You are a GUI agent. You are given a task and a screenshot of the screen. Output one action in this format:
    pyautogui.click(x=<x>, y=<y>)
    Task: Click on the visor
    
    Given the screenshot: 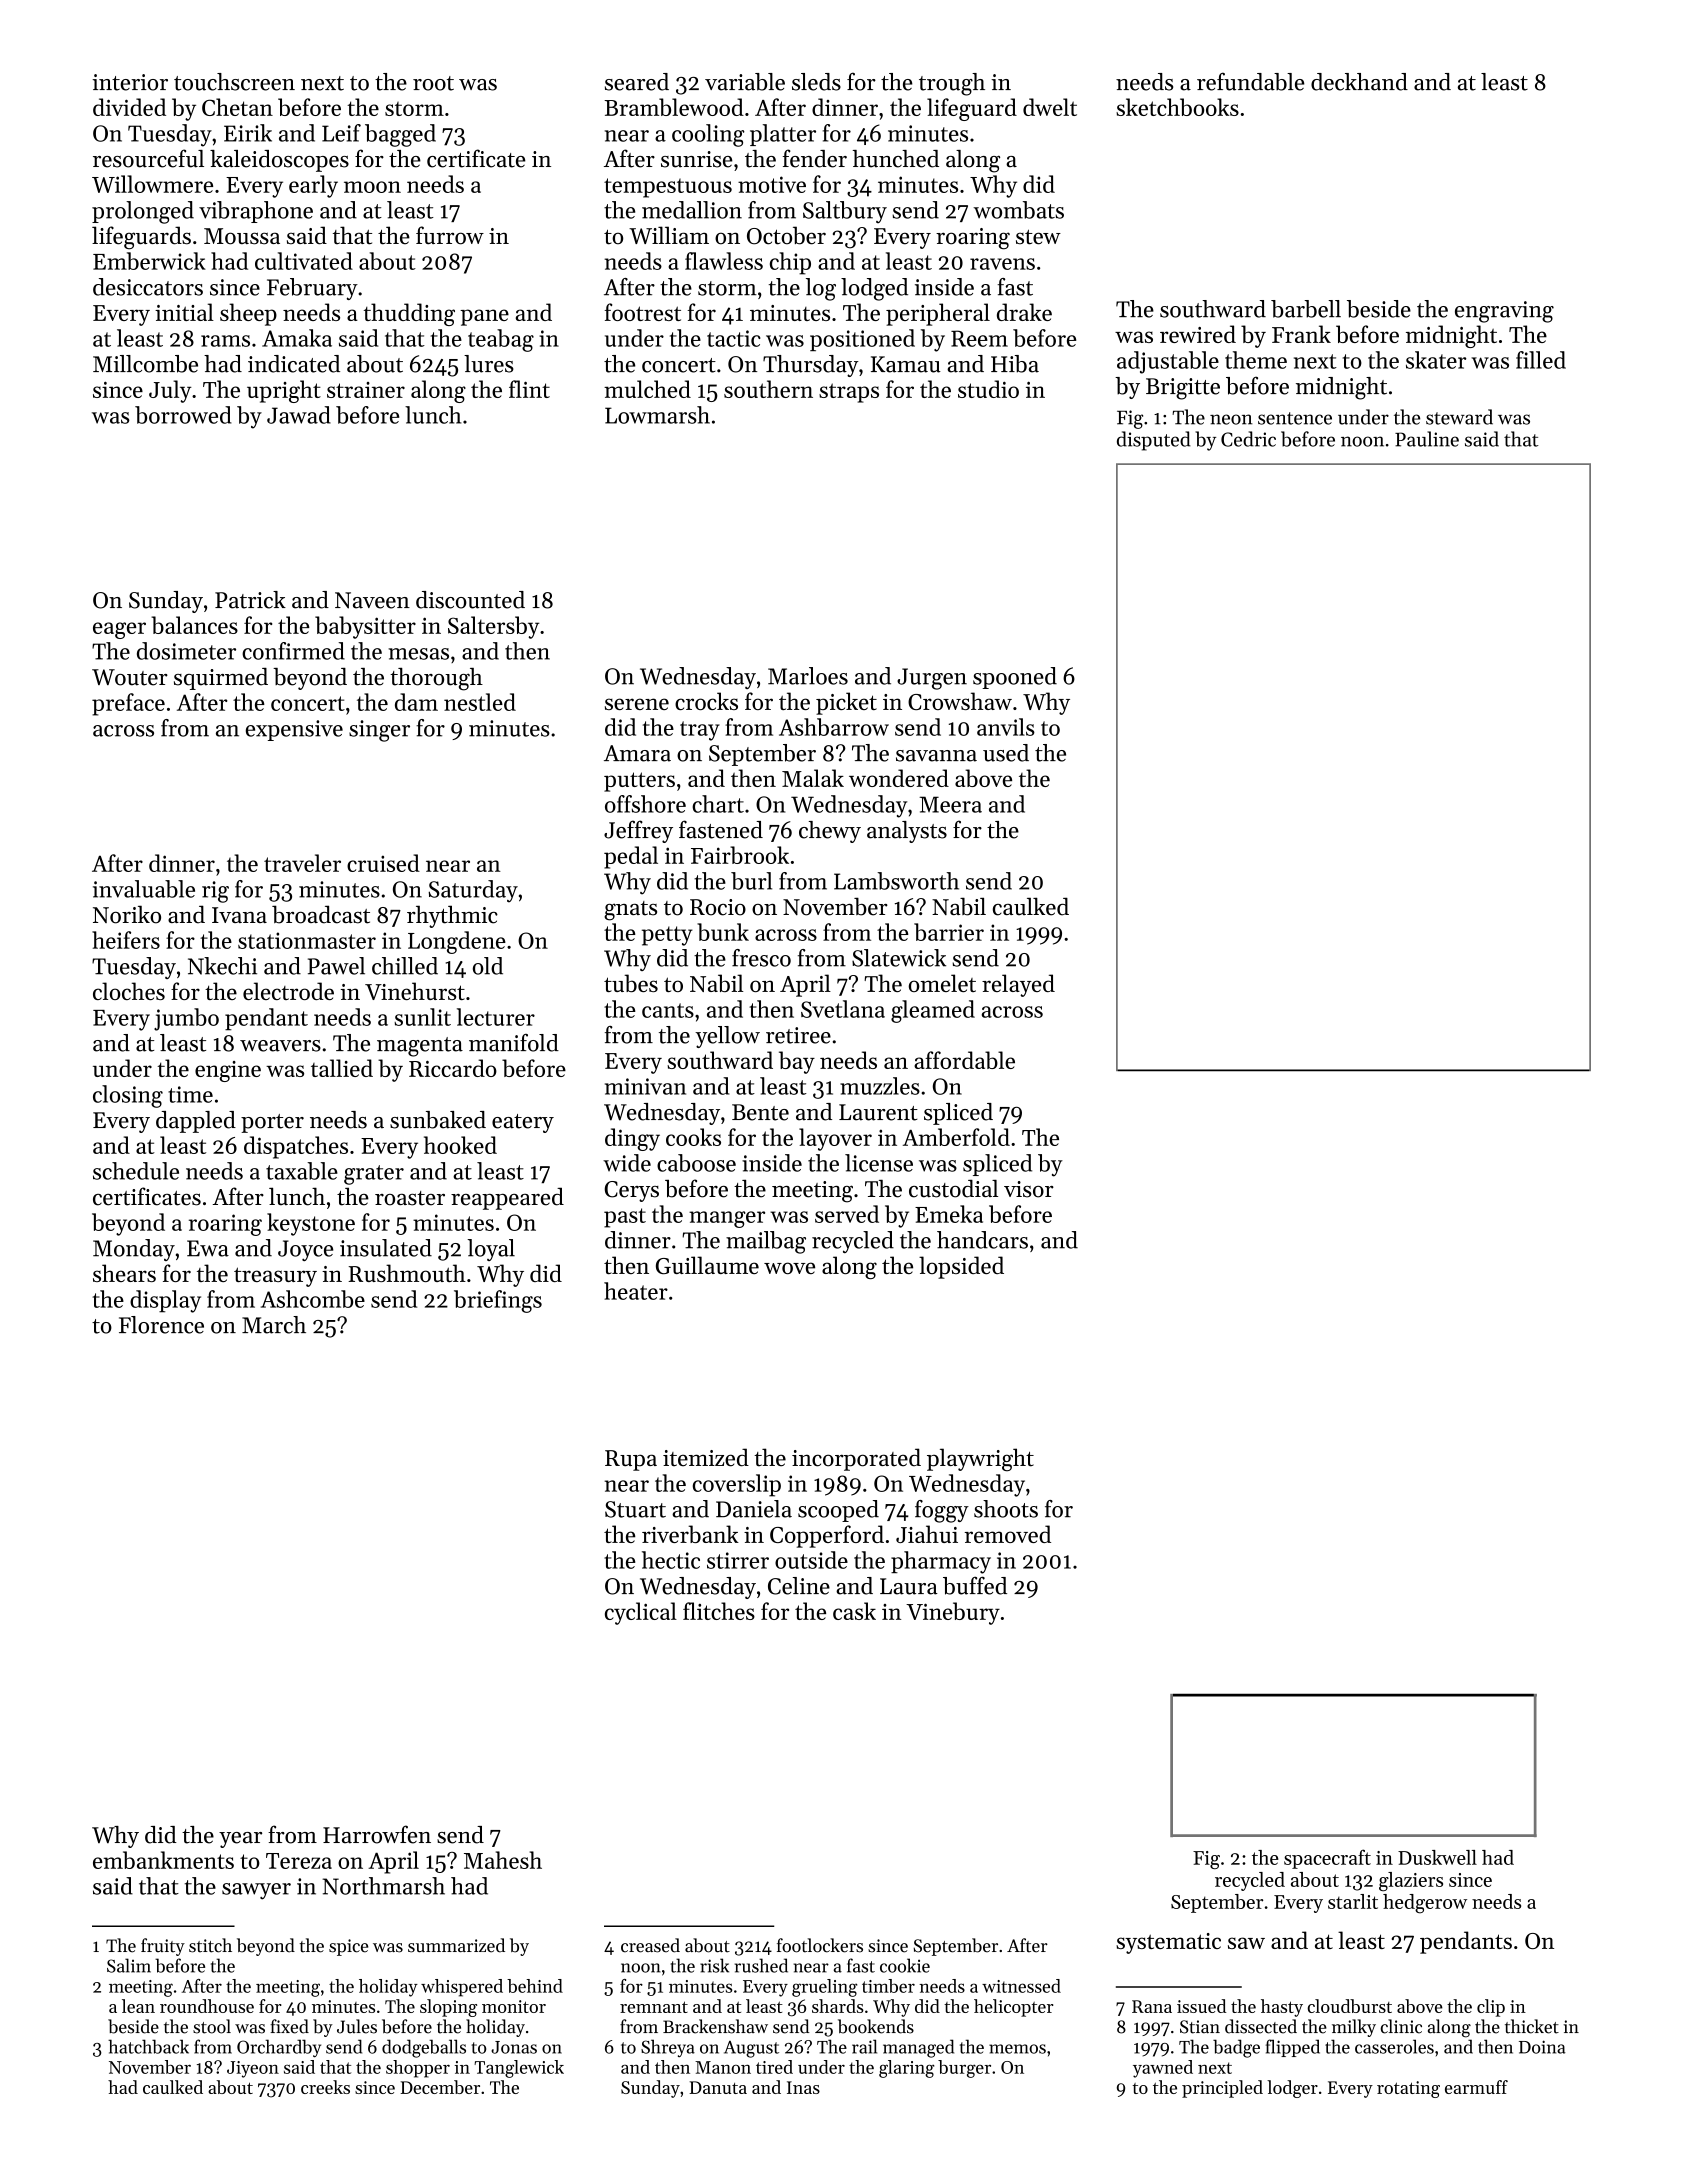 What is the action you would take?
    pyautogui.click(x=1029, y=1189)
